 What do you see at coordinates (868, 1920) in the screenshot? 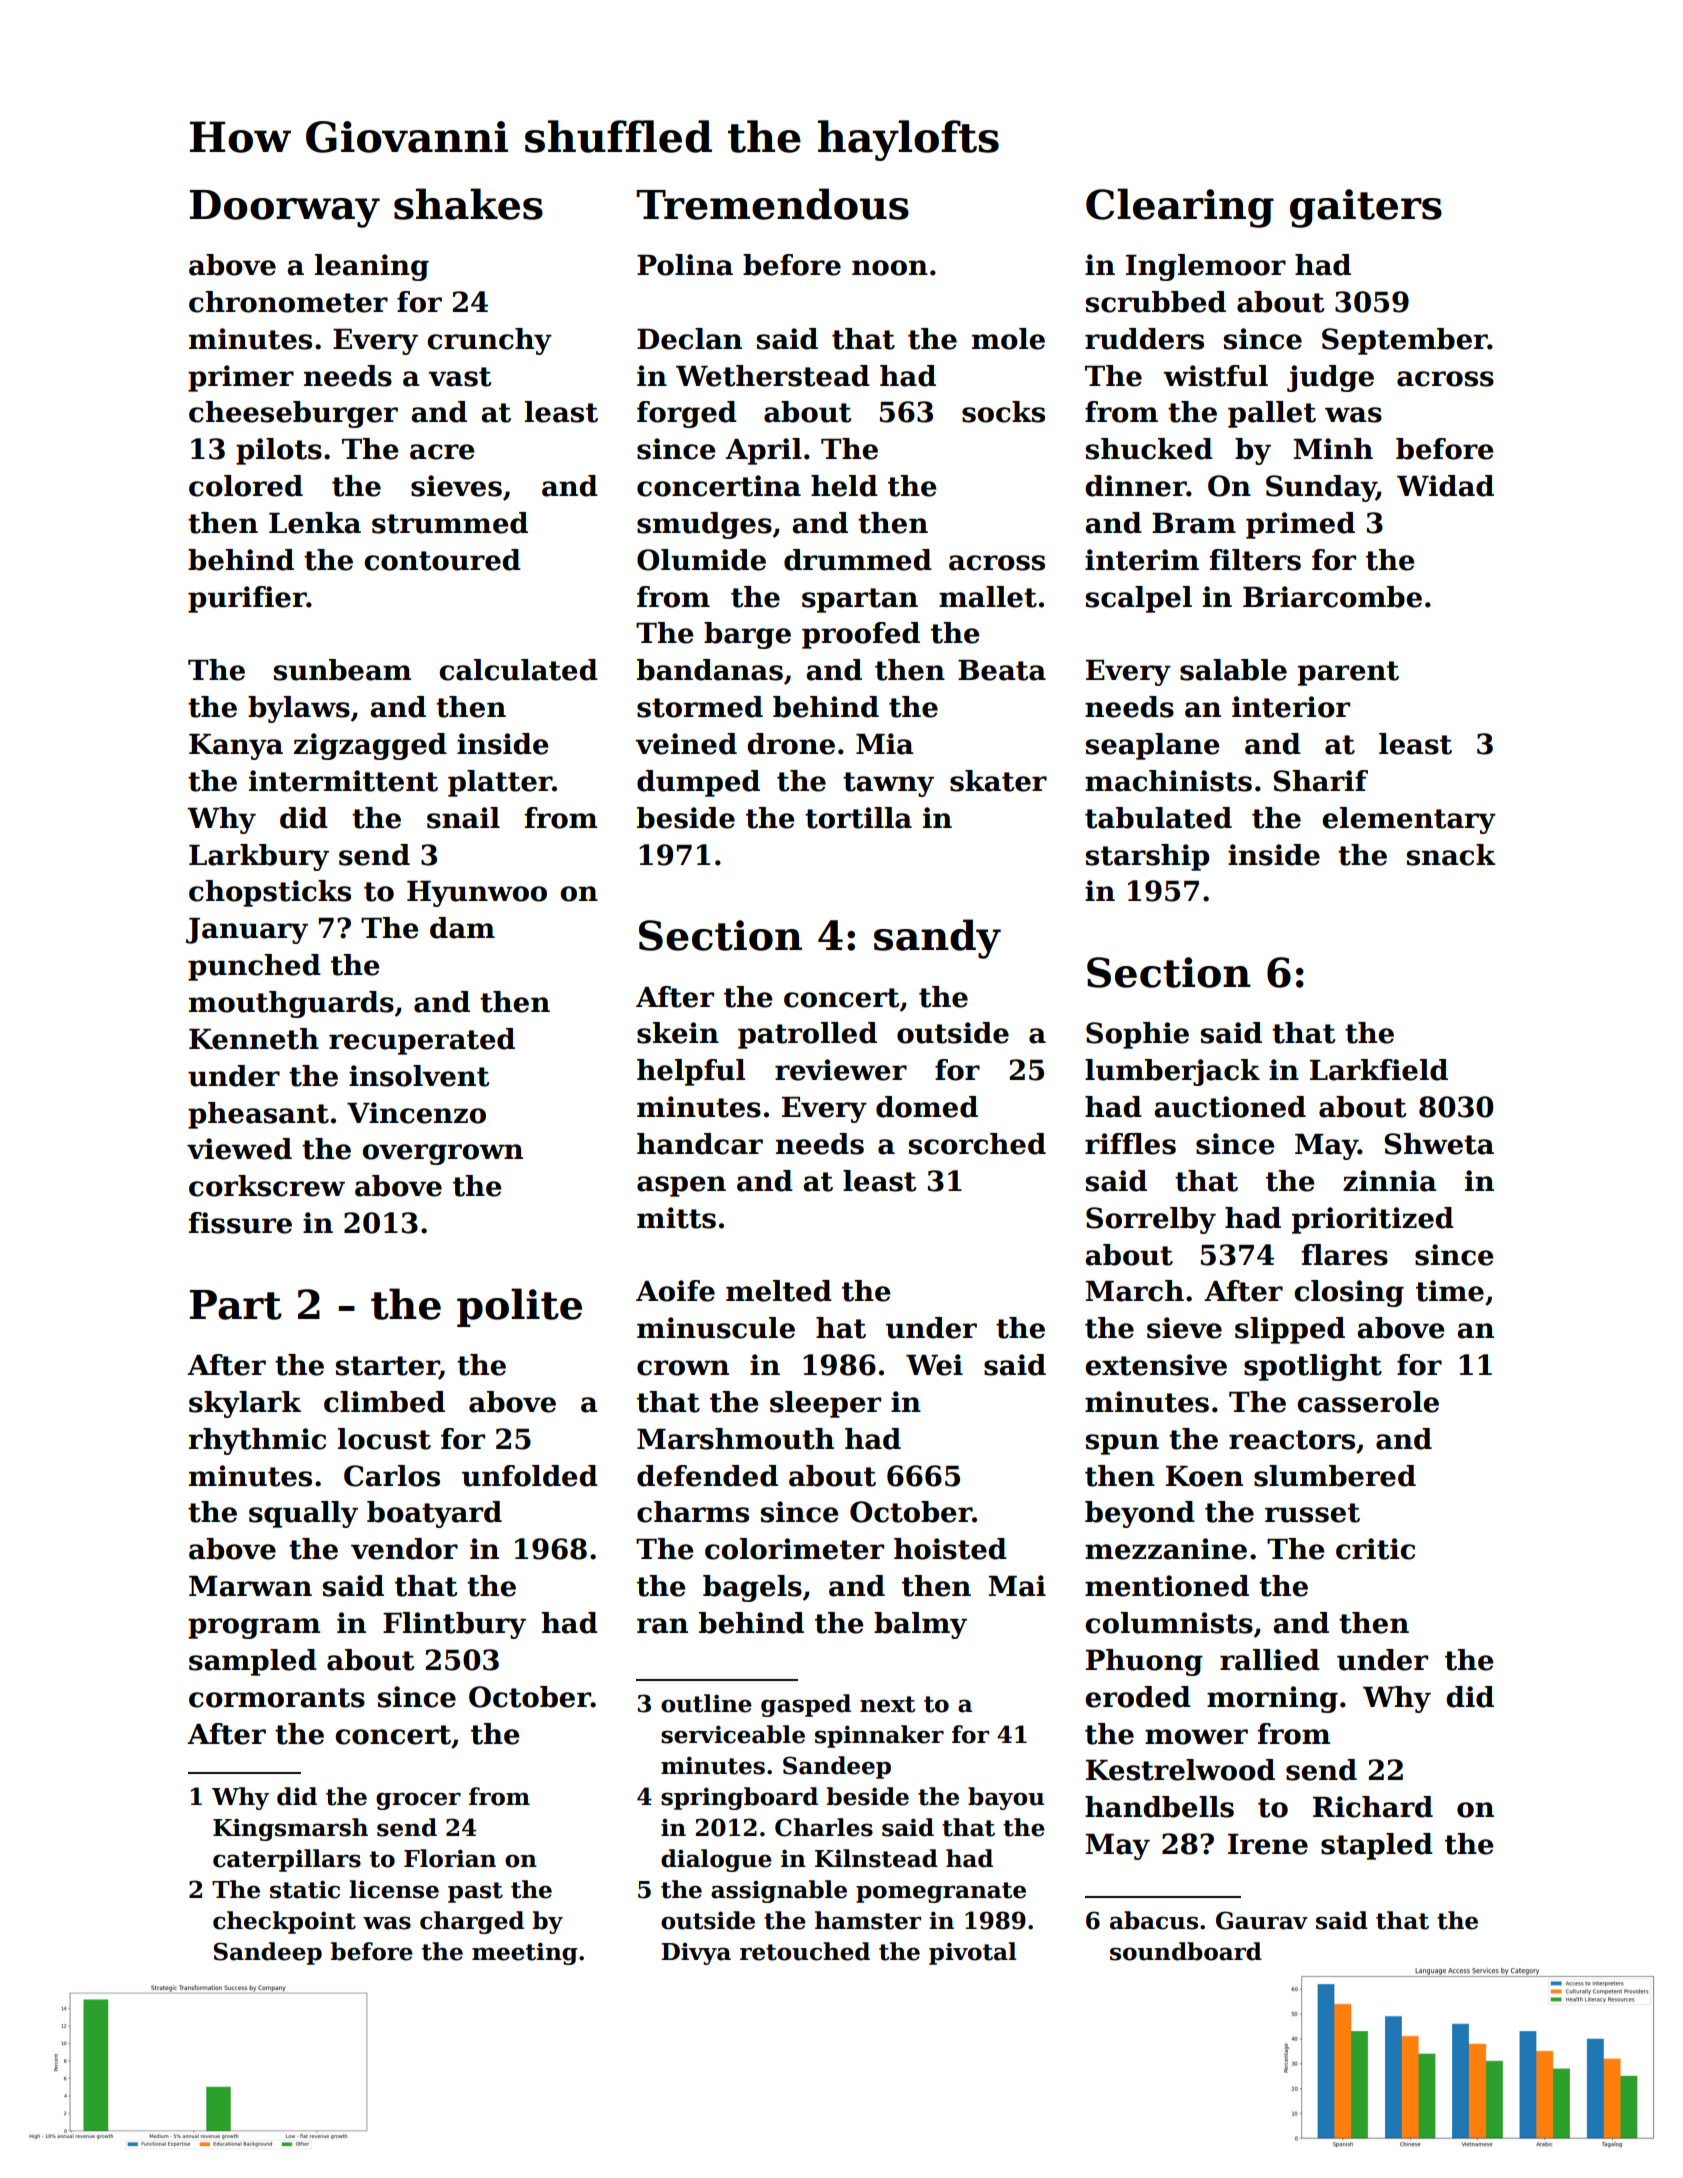
I see `hamster` at bounding box center [868, 1920].
